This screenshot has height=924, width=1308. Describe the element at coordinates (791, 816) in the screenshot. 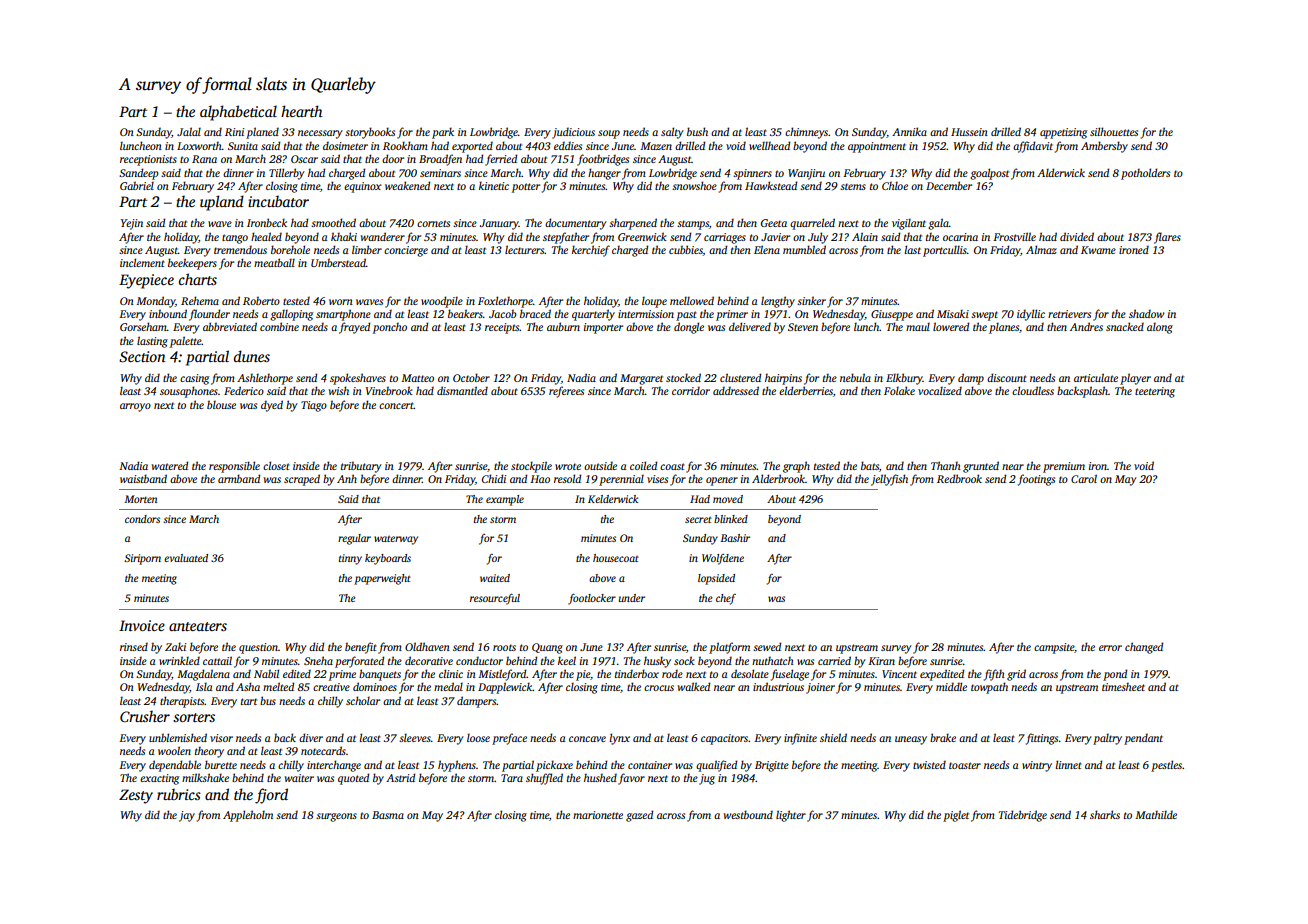

I see `lighter` at that location.
